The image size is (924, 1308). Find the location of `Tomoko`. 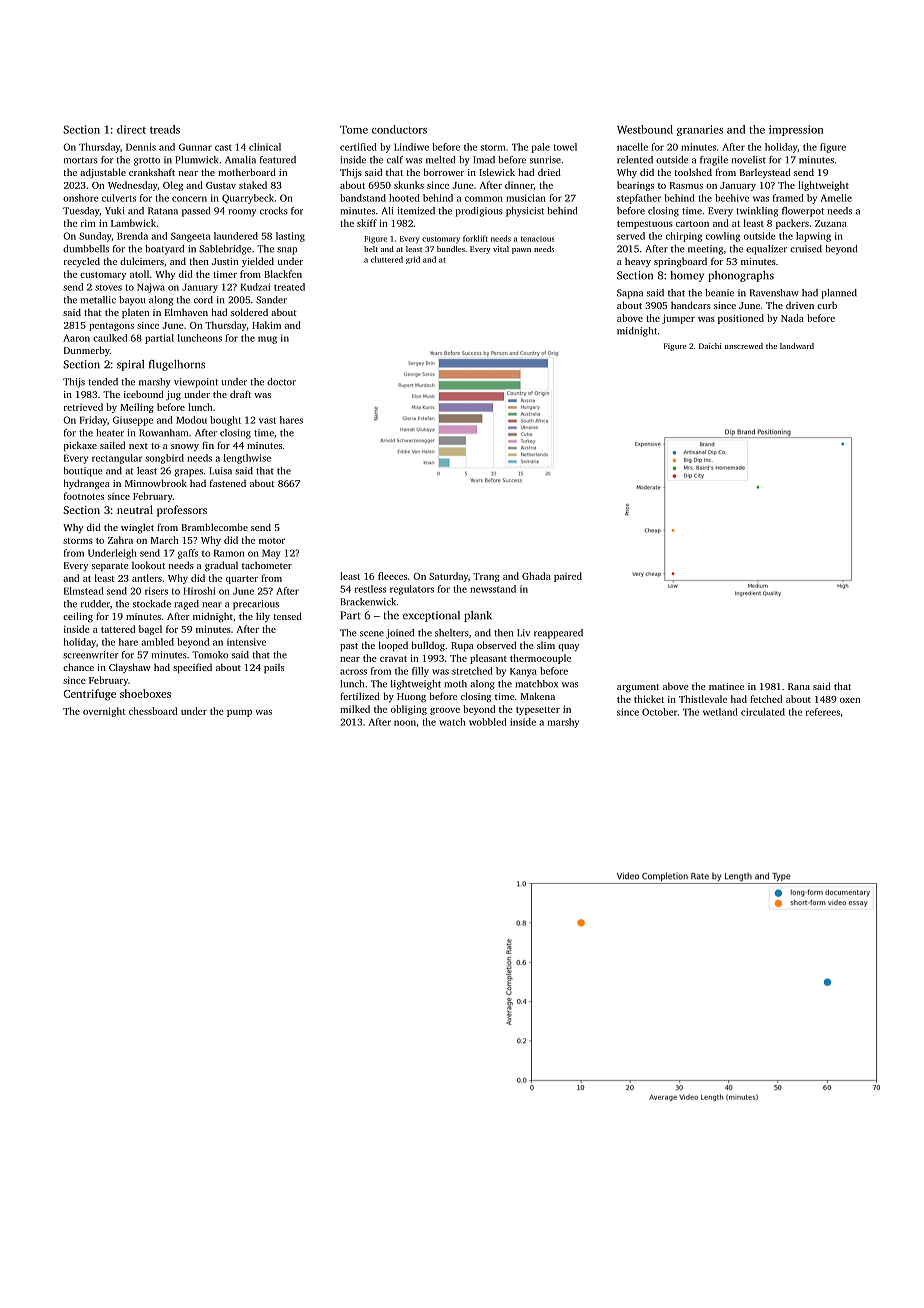

Tomoko is located at coordinates (210, 655).
